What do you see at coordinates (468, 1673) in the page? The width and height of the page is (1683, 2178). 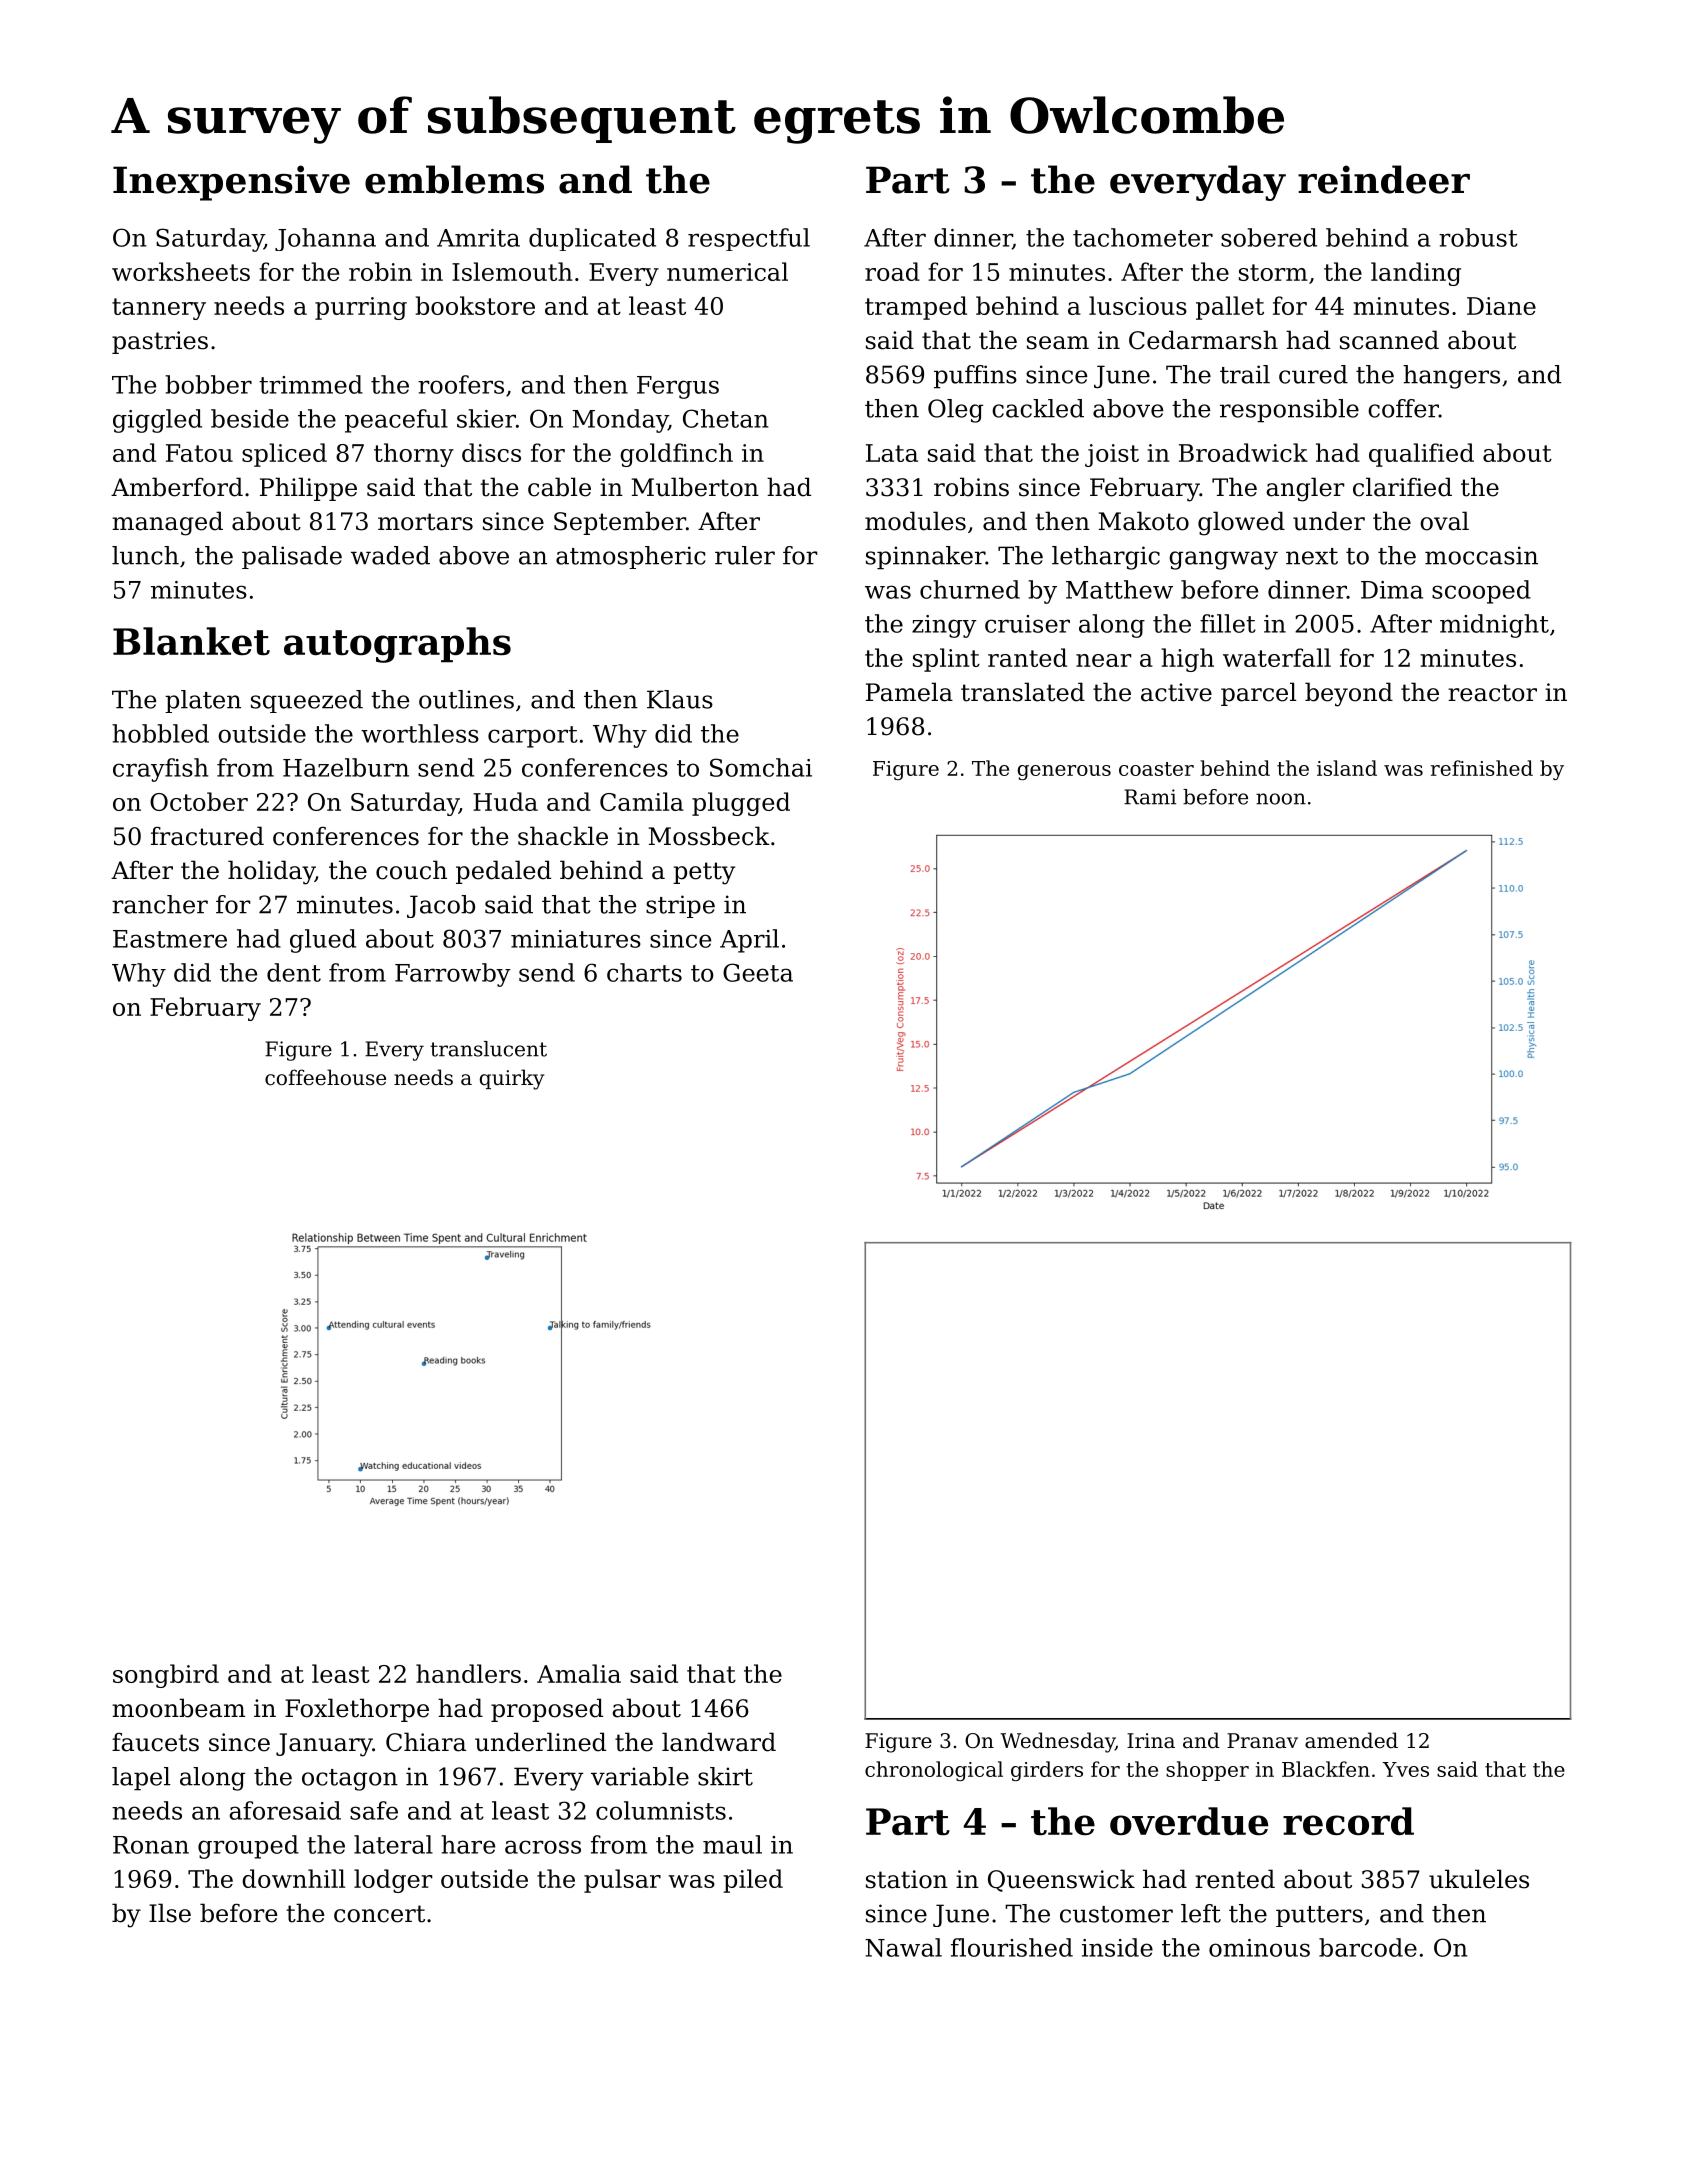 I see `handlers` at bounding box center [468, 1673].
